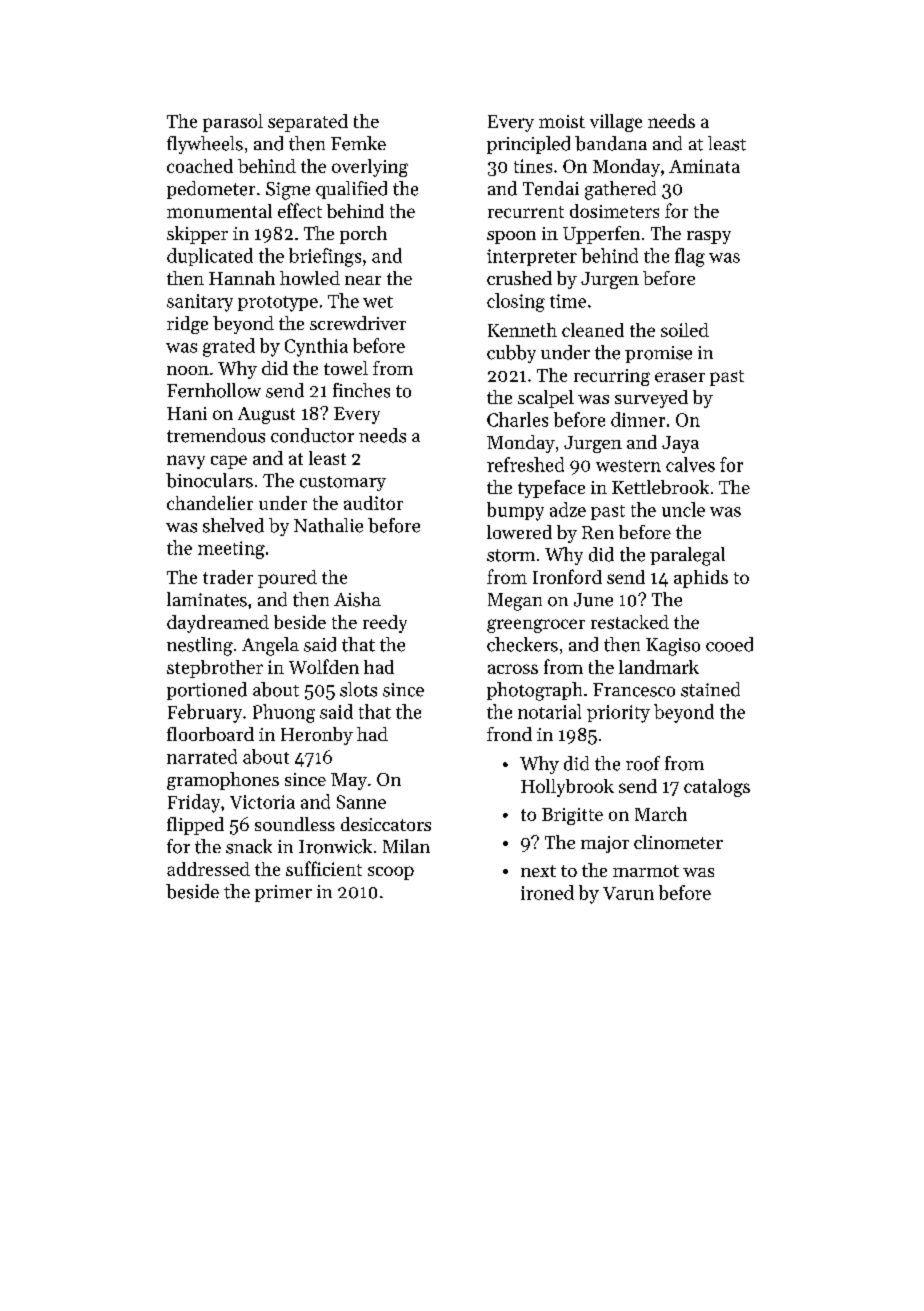 This screenshot has height=1311, width=924. Describe the element at coordinates (200, 646) in the screenshot. I see `nestling` at that location.
